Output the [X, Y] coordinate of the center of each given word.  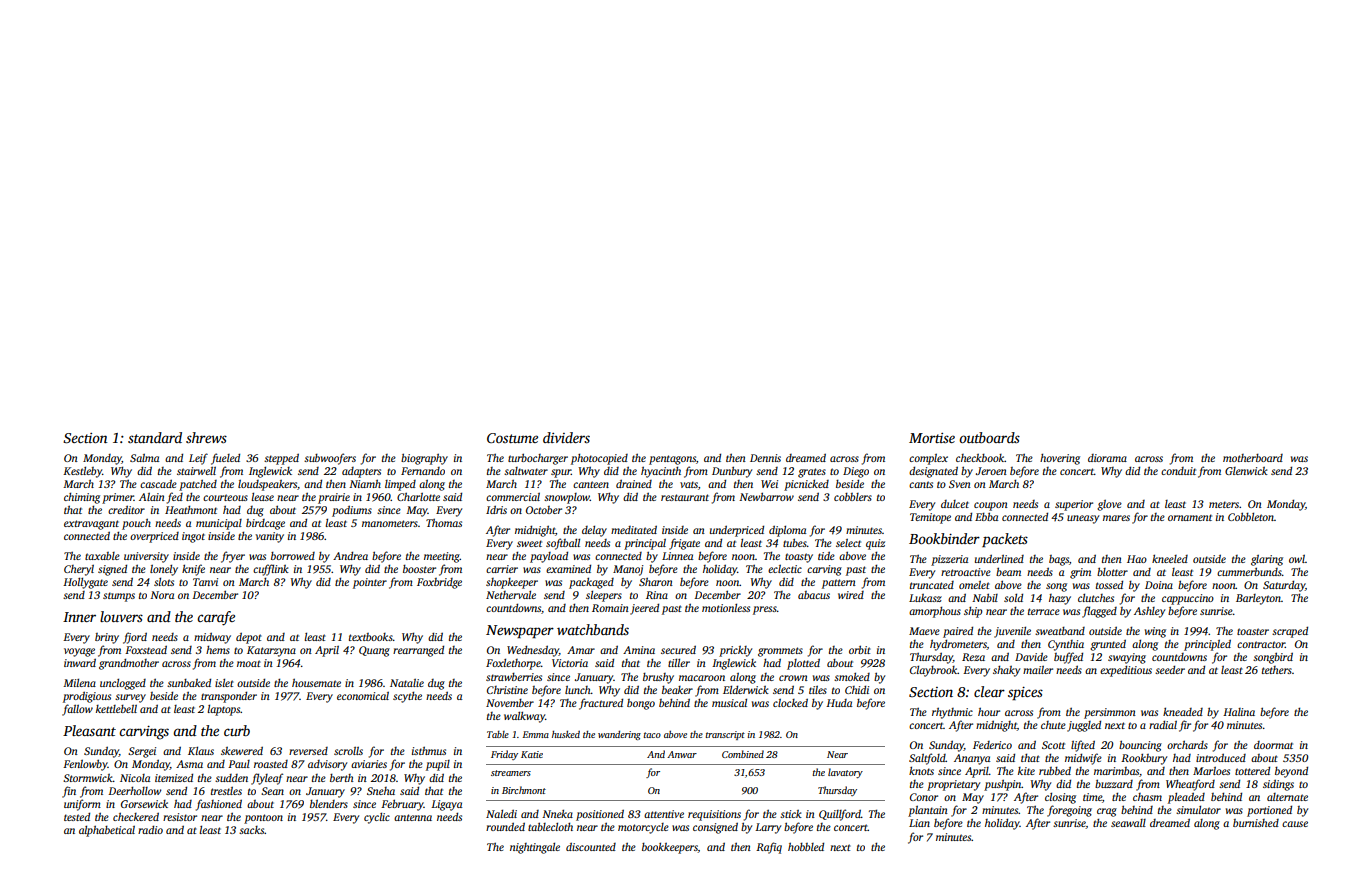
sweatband [1060, 631]
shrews [206, 437]
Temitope [930, 518]
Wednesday [533, 651]
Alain [152, 497]
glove [1109, 505]
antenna [413, 817]
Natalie [407, 683]
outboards [989, 437]
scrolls [348, 751]
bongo [641, 704]
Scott [1053, 745]
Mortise [932, 438]
